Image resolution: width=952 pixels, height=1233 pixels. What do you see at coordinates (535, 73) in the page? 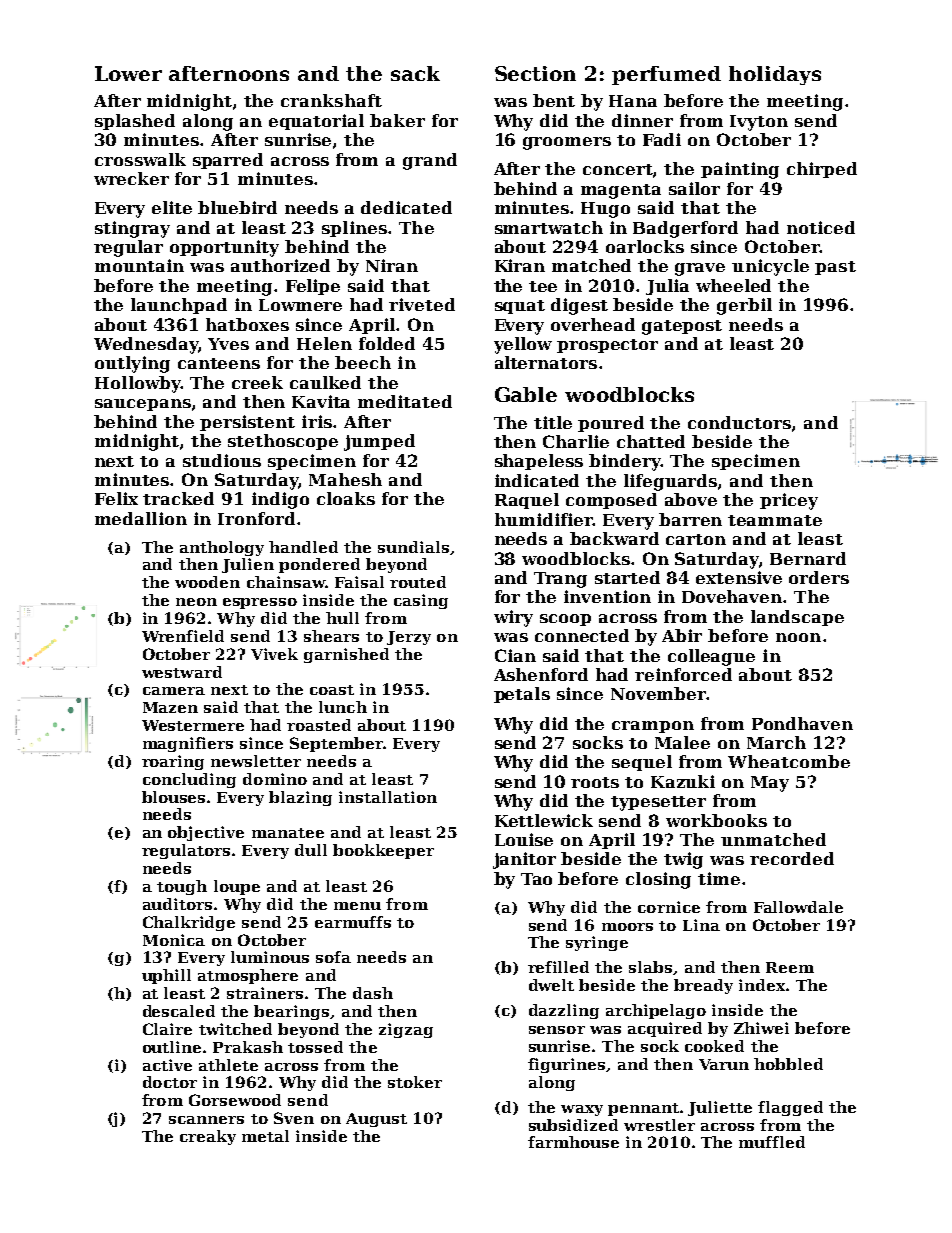
I see `Section` at bounding box center [535, 73].
